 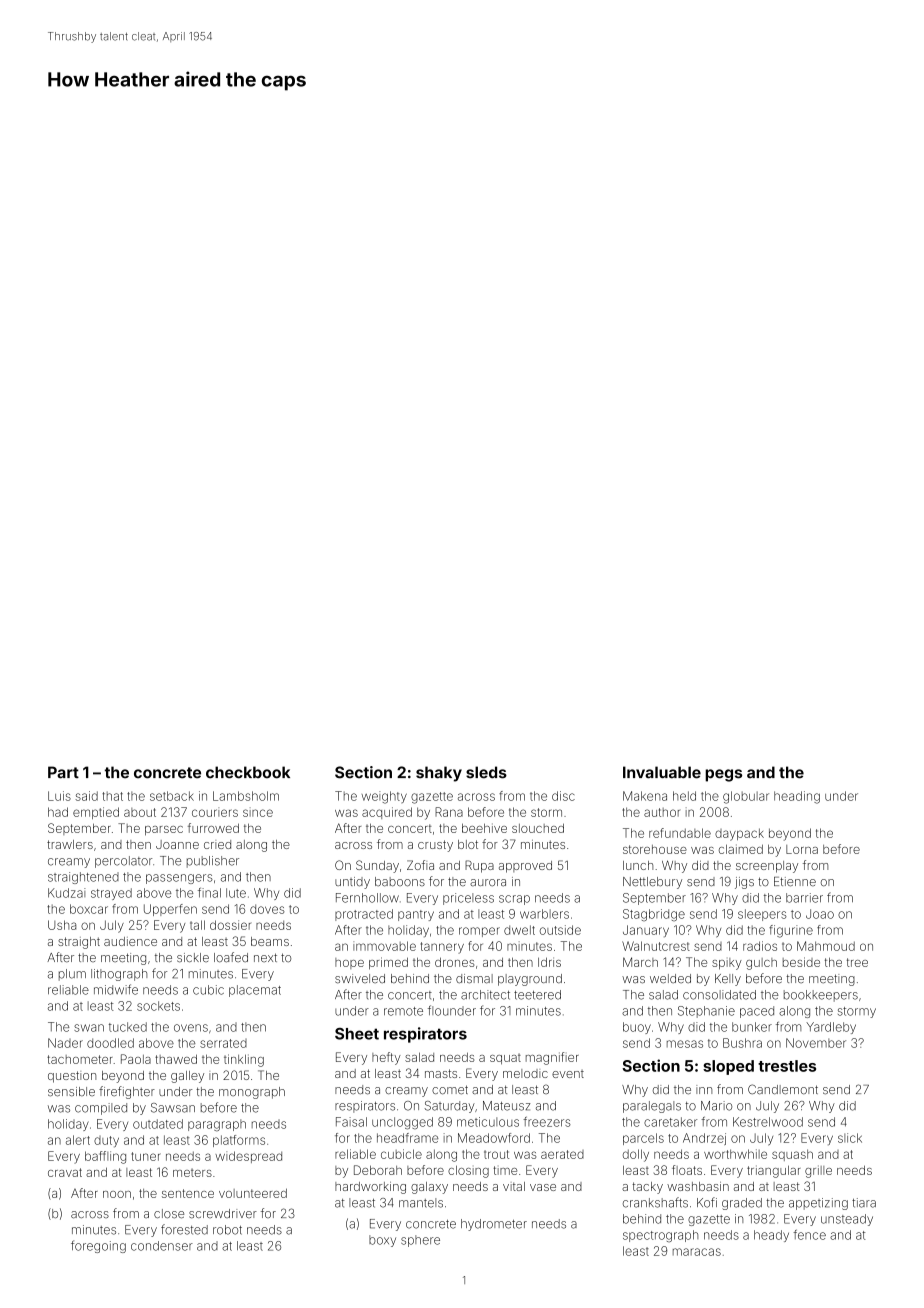 What do you see at coordinates (213, 828) in the screenshot?
I see `furrowed` at bounding box center [213, 828].
